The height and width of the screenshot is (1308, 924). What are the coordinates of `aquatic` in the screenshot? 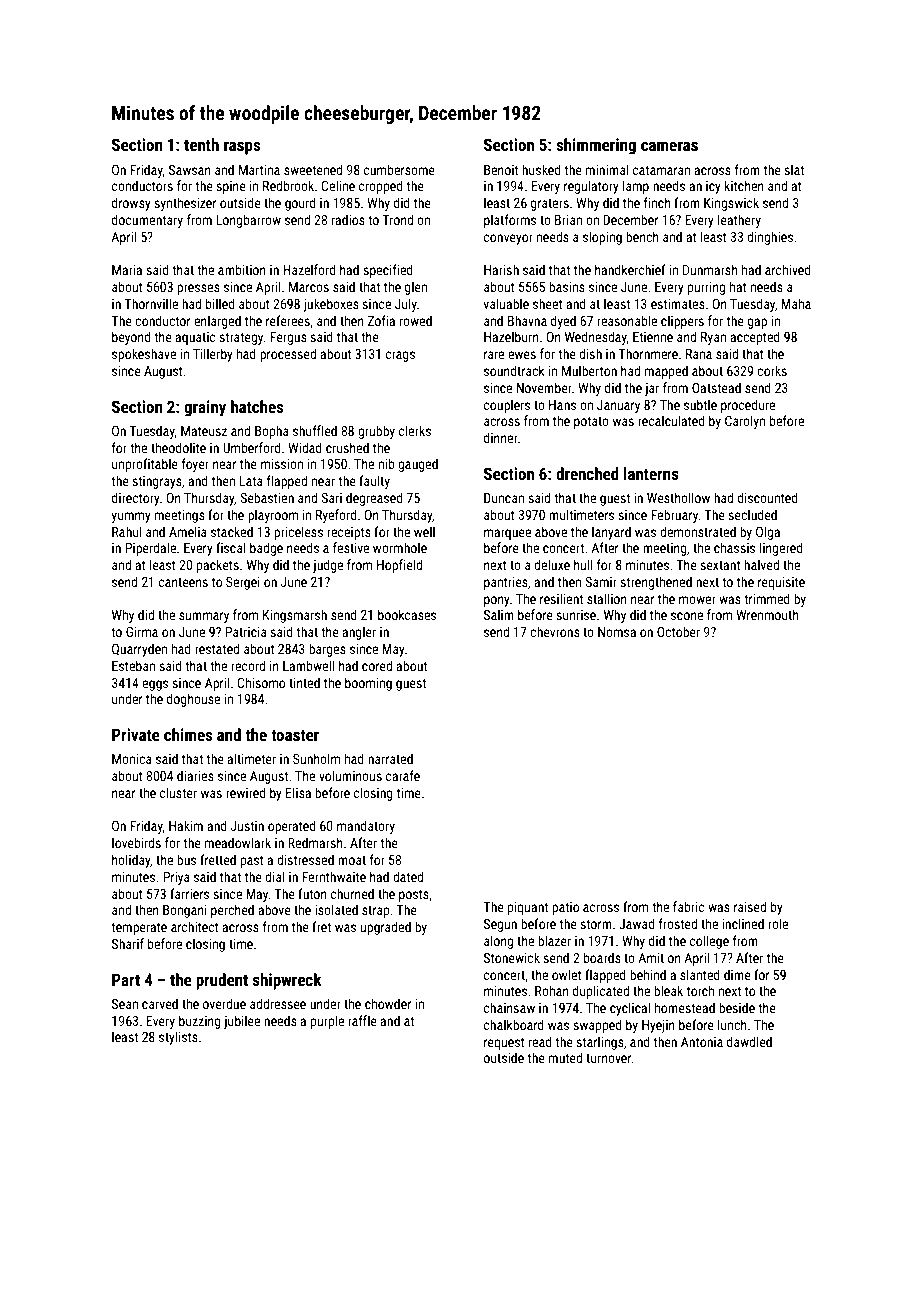 It's located at (195, 338).
